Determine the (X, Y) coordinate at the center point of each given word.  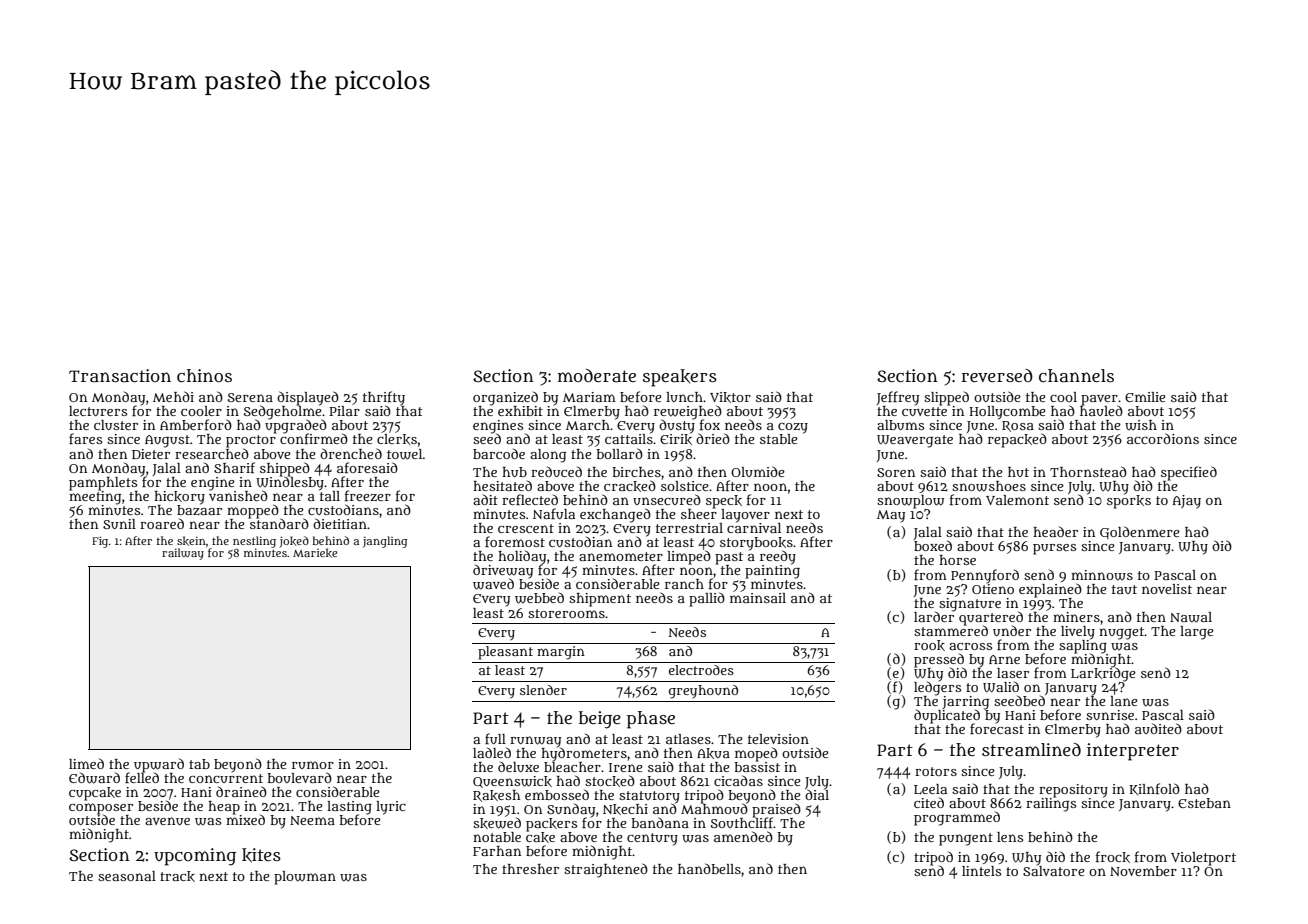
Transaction (120, 376)
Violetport (1203, 858)
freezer (368, 495)
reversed (997, 375)
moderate (597, 375)
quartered (991, 618)
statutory (649, 797)
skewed (497, 823)
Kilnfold (1154, 789)
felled (142, 777)
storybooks (756, 544)
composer (101, 808)
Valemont (1017, 500)
